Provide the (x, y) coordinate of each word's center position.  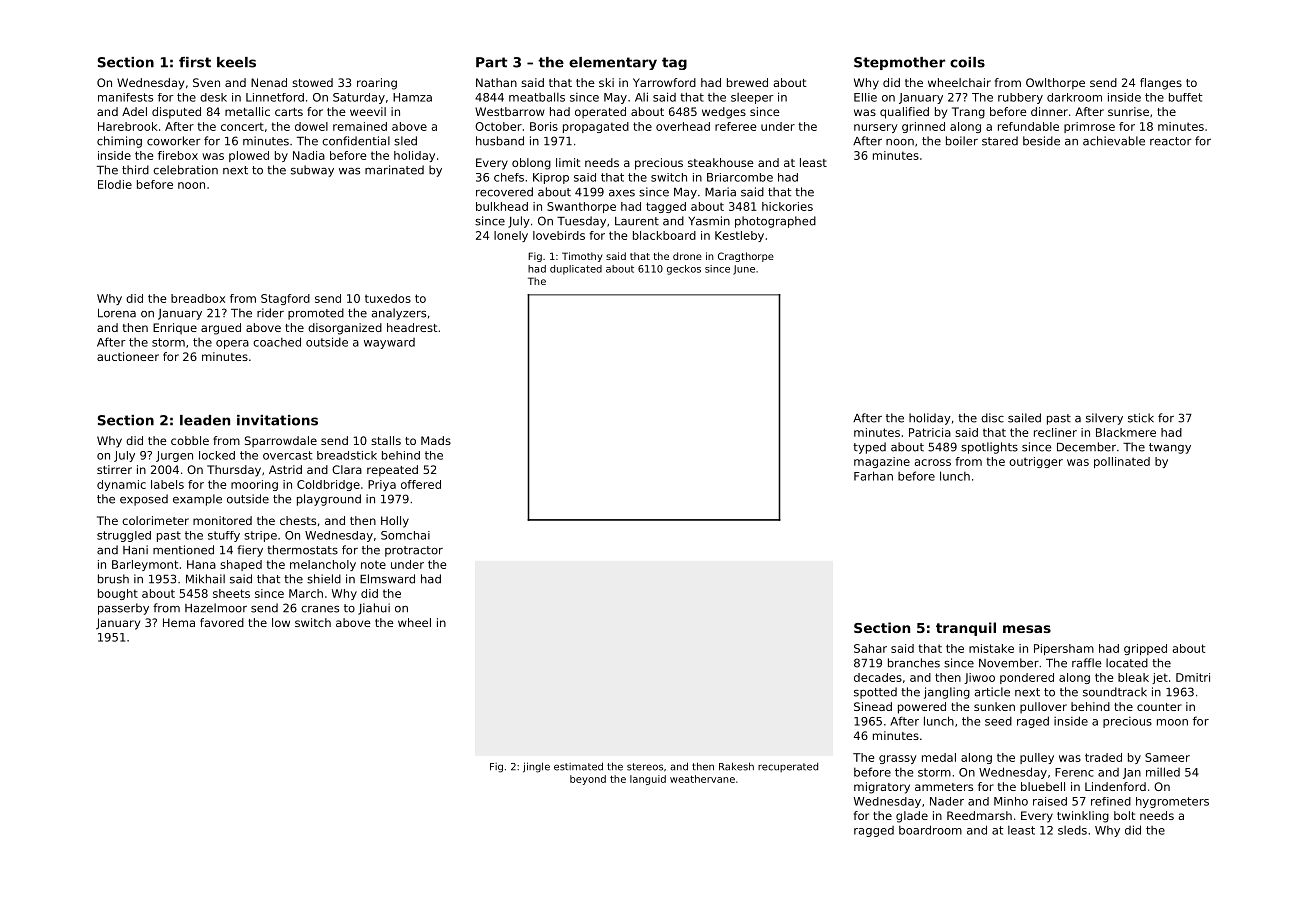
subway (312, 171)
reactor (1170, 141)
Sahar (870, 648)
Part (492, 62)
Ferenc (1074, 772)
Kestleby (739, 236)
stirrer (114, 469)
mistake (991, 648)
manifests (125, 97)
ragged (874, 831)
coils (967, 62)
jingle (536, 767)
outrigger (1036, 462)
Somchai (405, 535)
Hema (179, 622)
